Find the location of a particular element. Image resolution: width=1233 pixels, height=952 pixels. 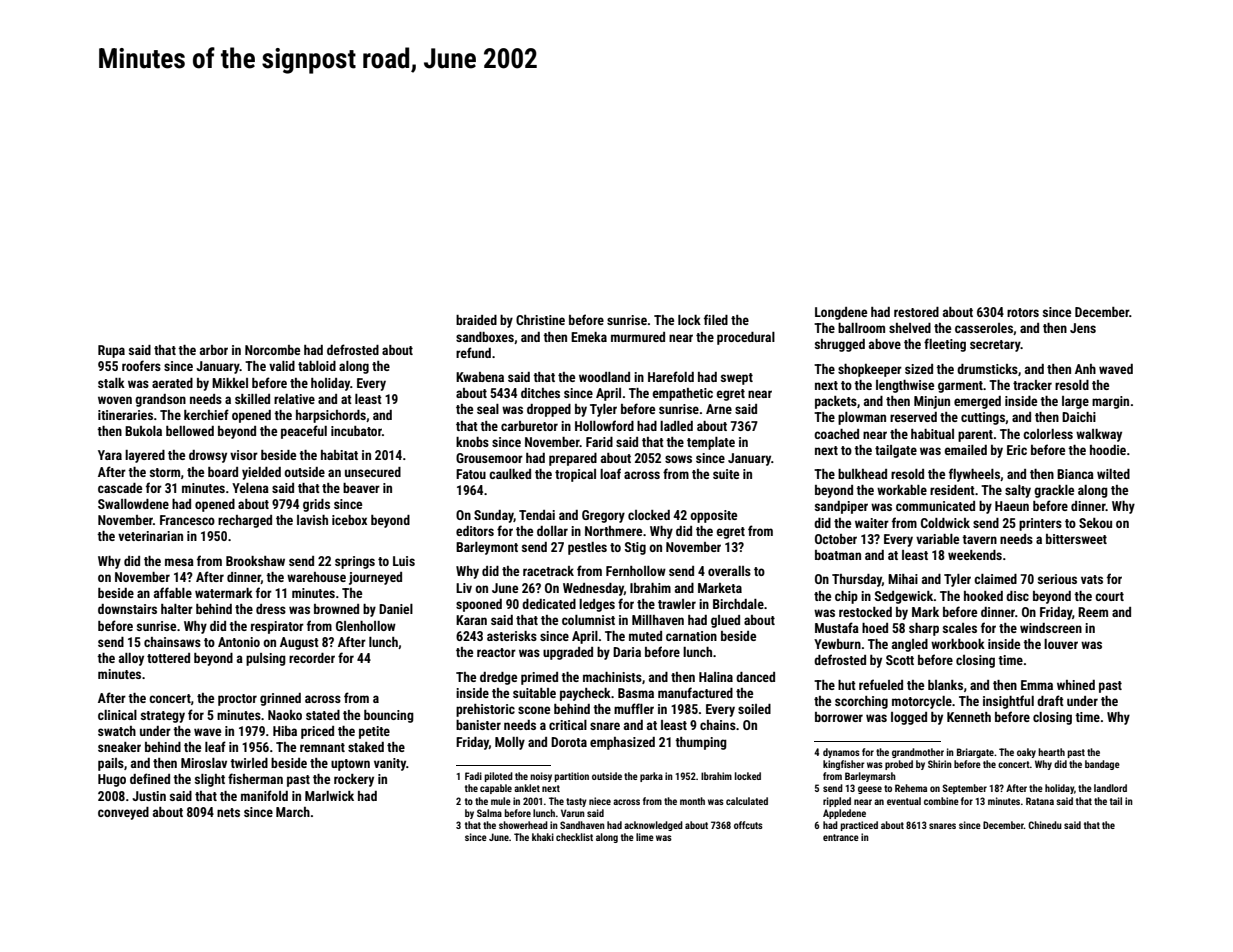

printers is located at coordinates (1040, 524).
